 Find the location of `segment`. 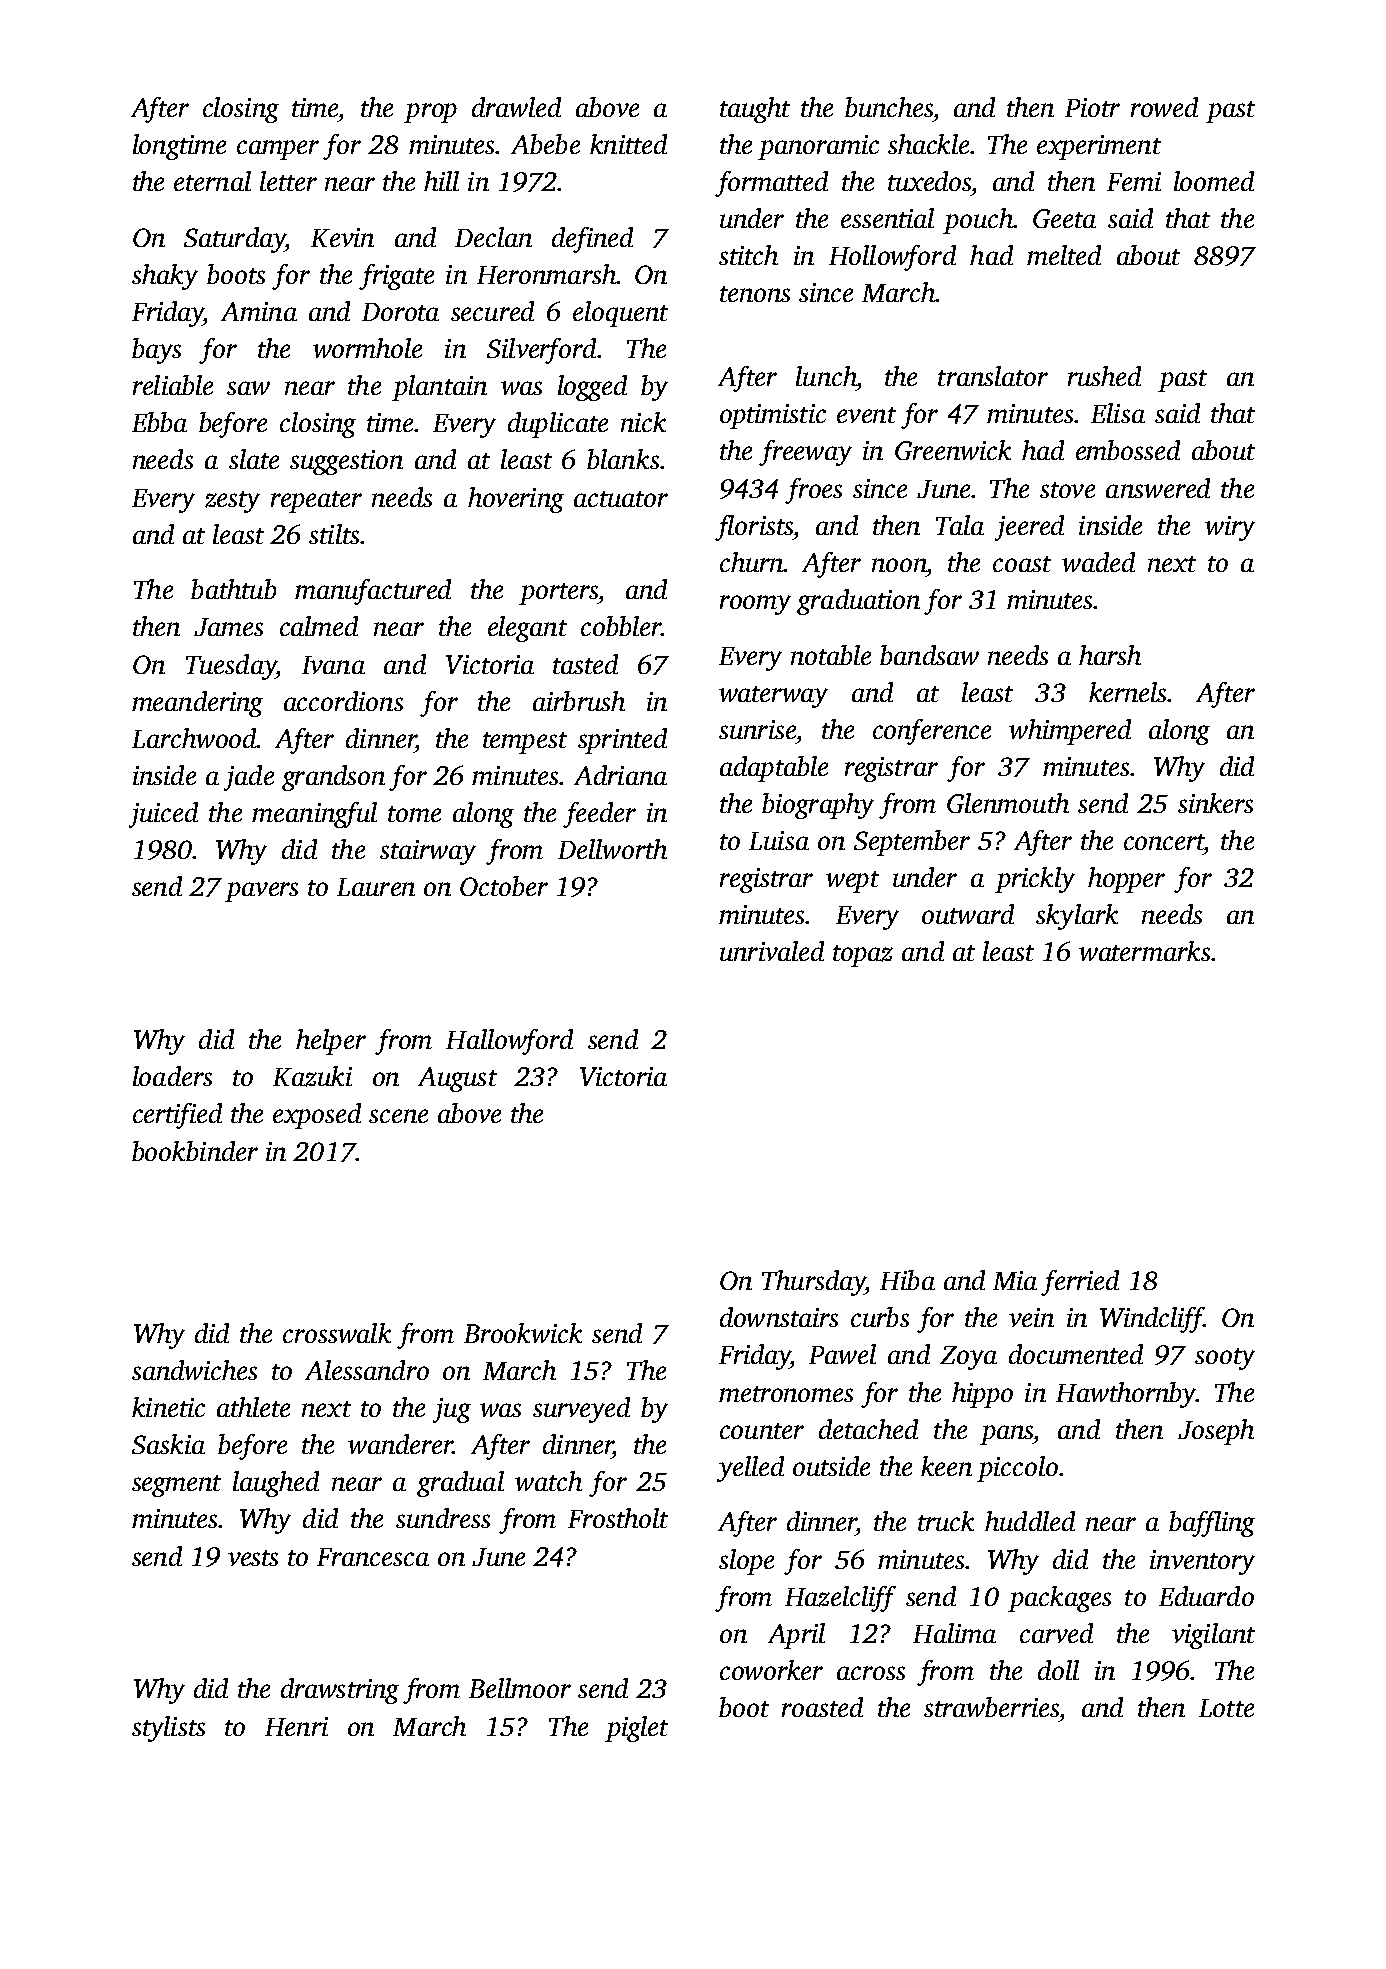

segment is located at coordinates (176, 1486).
